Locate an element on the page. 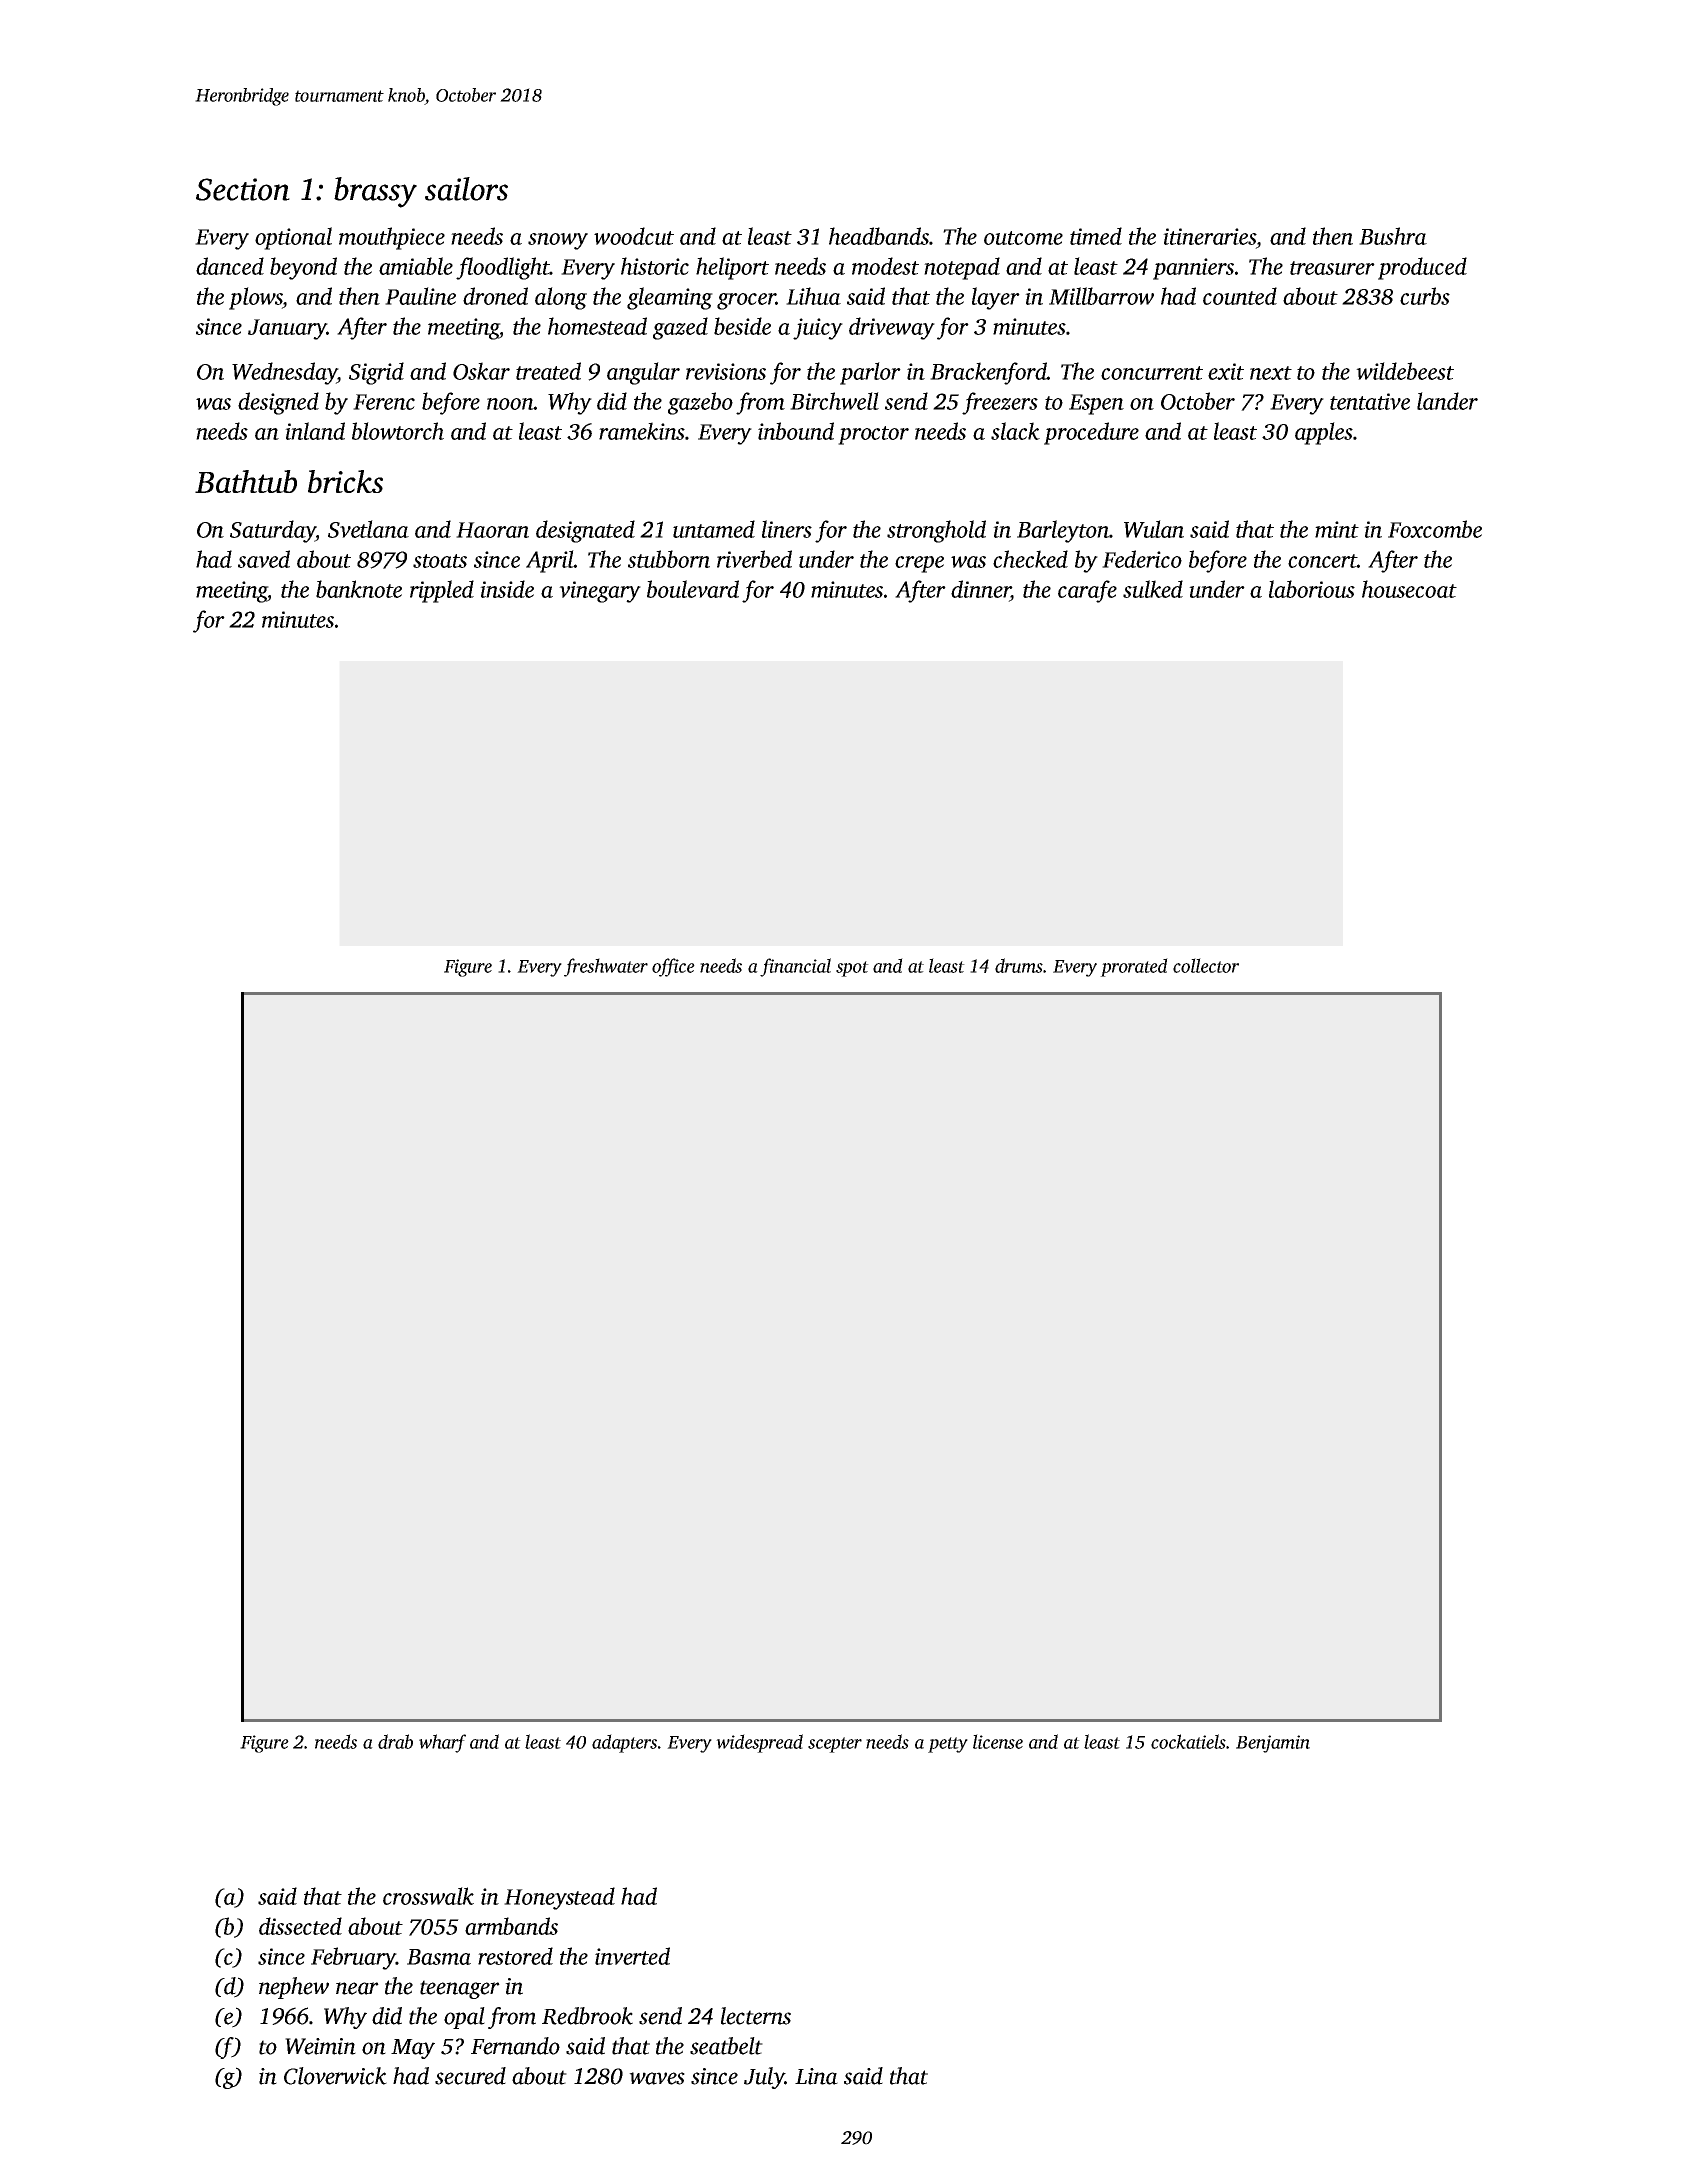  headbands is located at coordinates (879, 236).
